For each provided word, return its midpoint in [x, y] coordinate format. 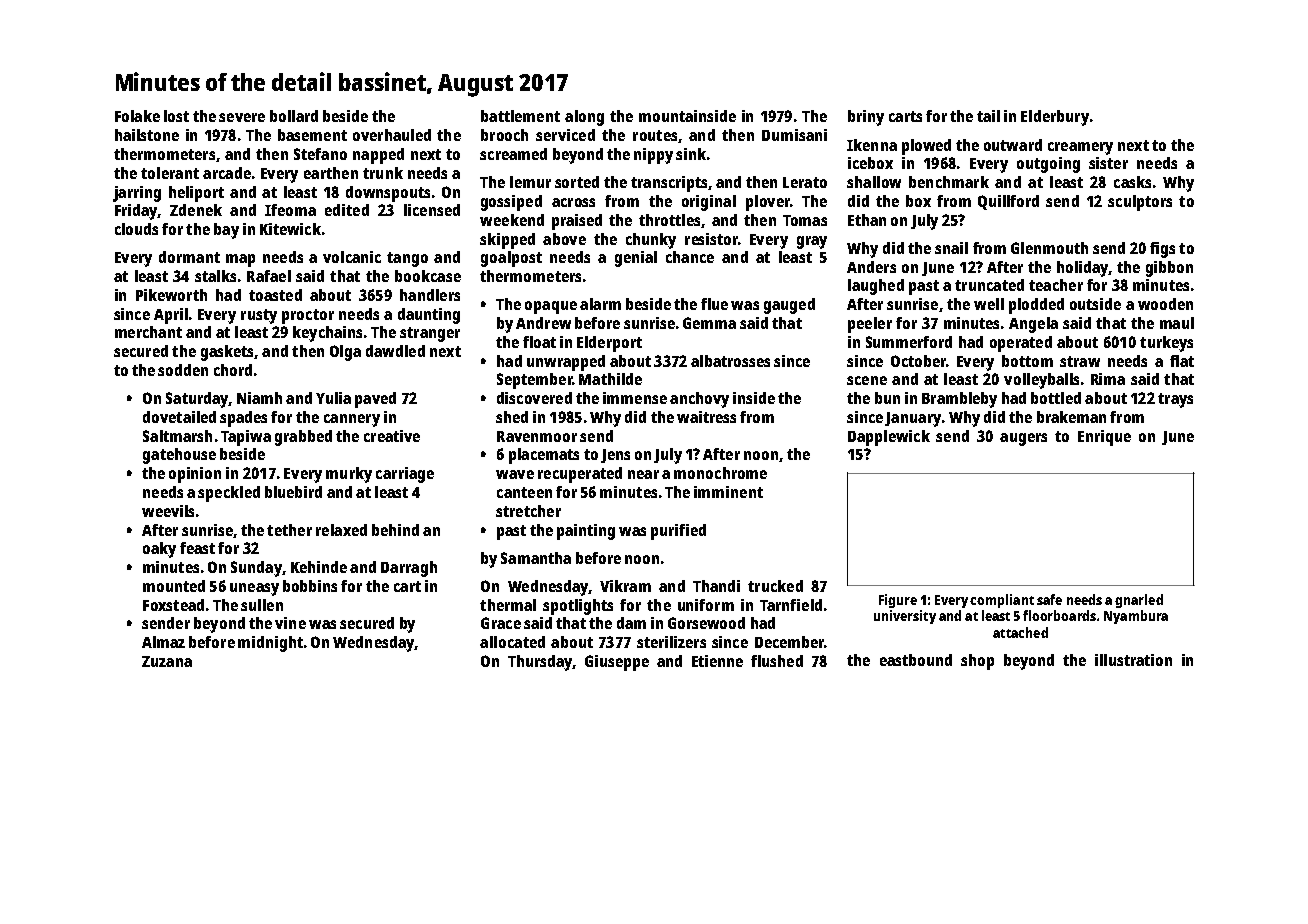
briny [866, 118]
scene [867, 380]
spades [243, 419]
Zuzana [167, 661]
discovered [534, 398]
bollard [294, 116]
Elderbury [1055, 118]
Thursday [540, 663]
